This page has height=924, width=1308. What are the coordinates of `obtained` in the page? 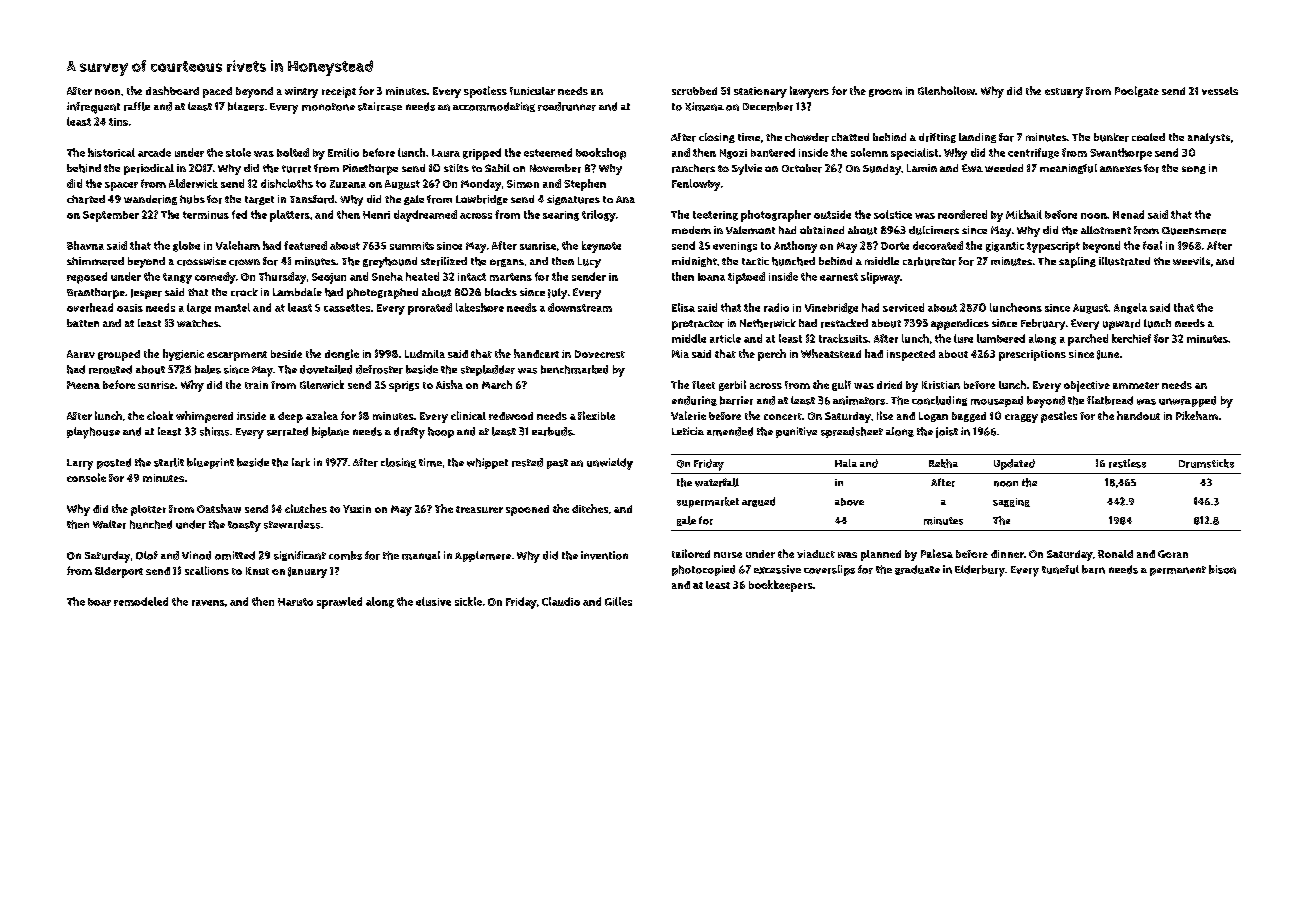 It's located at (822, 230).
